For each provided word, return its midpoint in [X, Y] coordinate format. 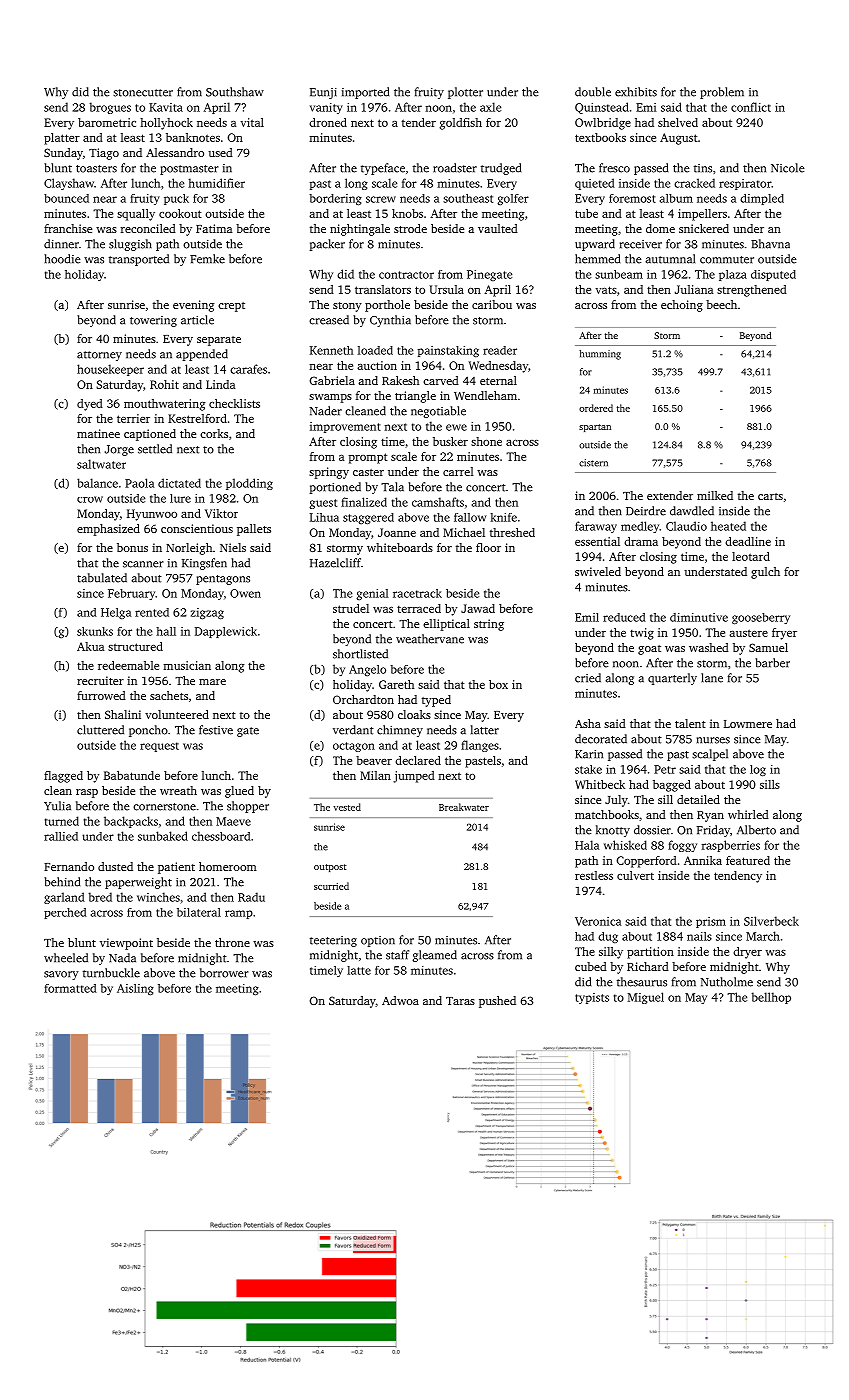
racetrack [417, 593]
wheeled [66, 958]
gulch [765, 573]
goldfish [460, 124]
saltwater [101, 464]
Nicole [787, 168]
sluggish [130, 245]
